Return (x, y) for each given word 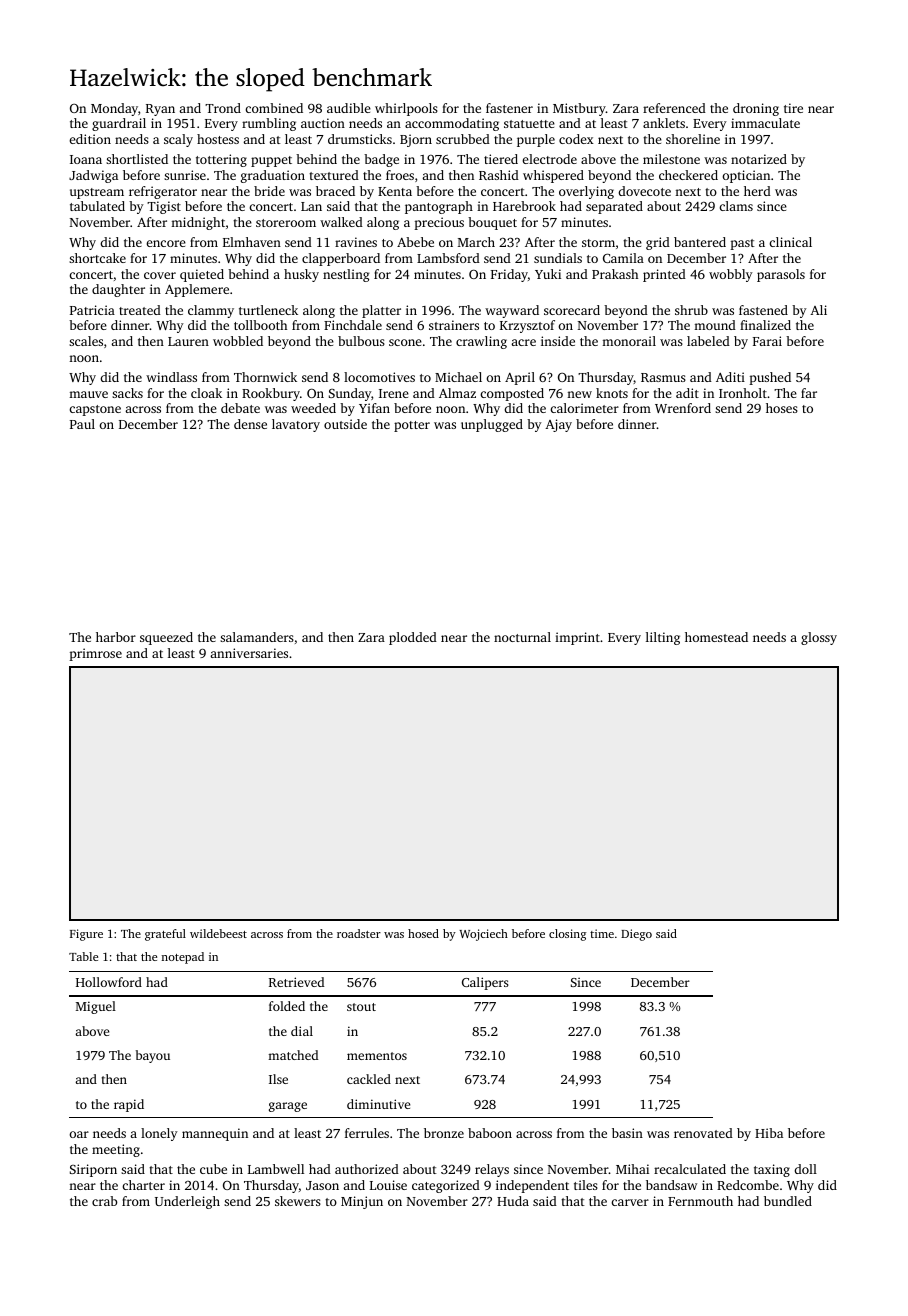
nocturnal (522, 637)
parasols (781, 275)
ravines (356, 242)
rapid (129, 1105)
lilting (663, 638)
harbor (116, 637)
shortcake (97, 258)
